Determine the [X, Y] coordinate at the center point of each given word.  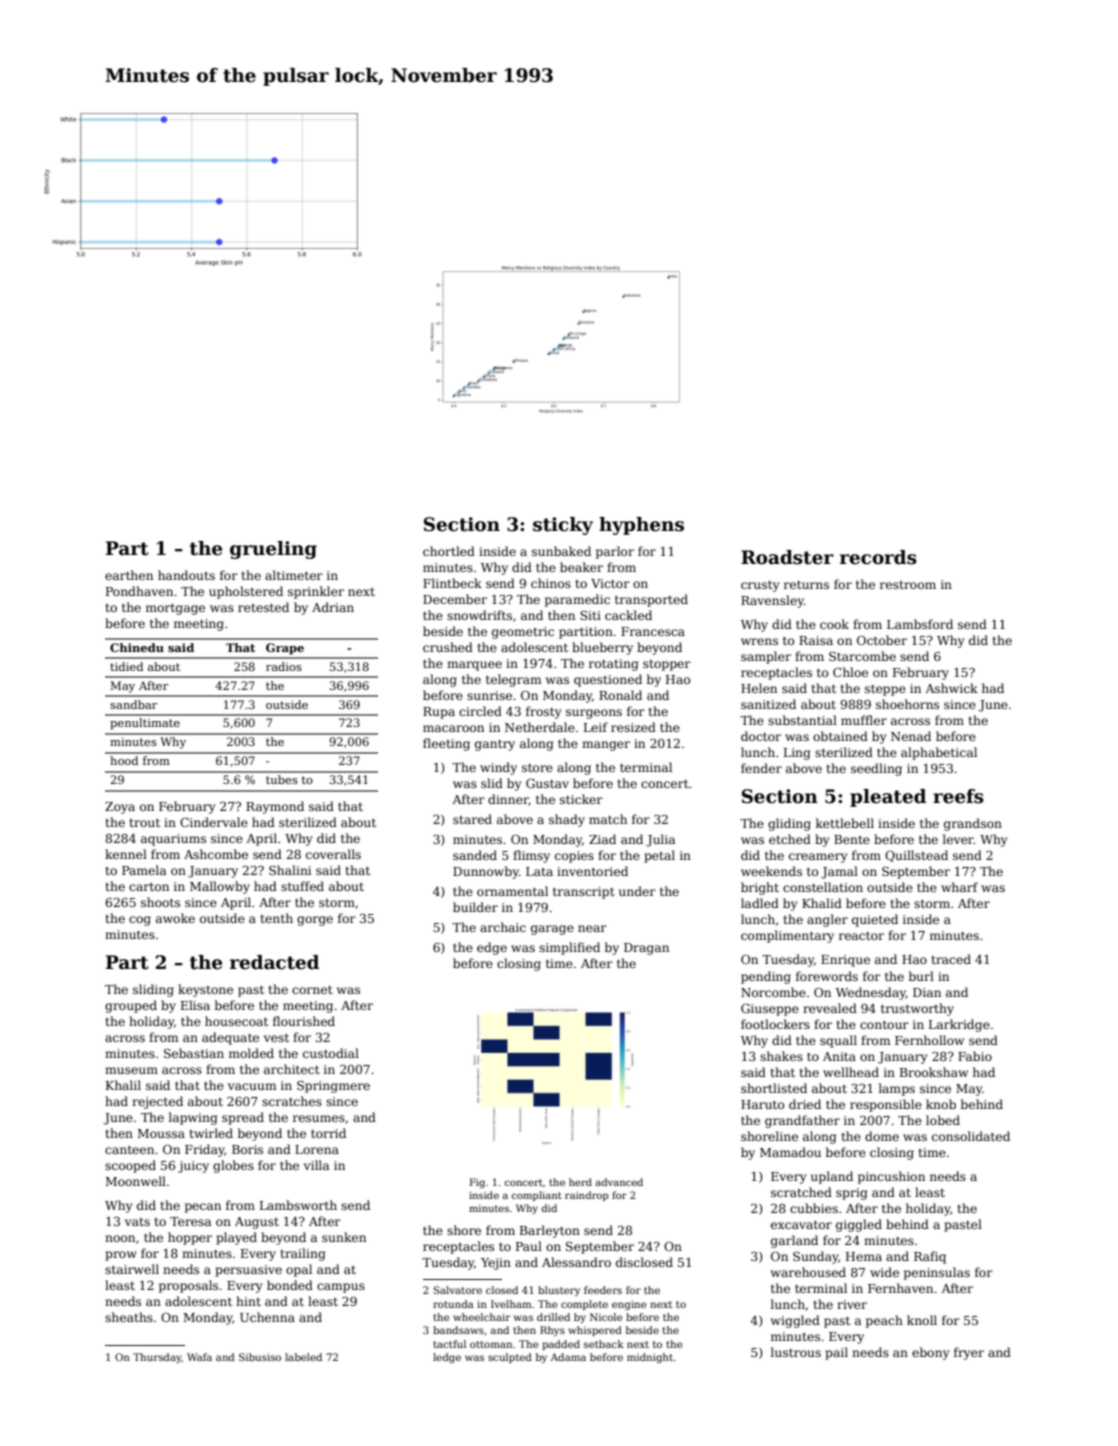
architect [292, 1069]
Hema [864, 1256]
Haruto [762, 1104]
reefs [958, 796]
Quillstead [916, 856]
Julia [660, 840]
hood [124, 760]
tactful [449, 1344]
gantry [495, 745]
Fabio [975, 1056]
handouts [186, 575]
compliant [537, 1196]
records [878, 557]
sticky [563, 526]
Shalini [290, 870]
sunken [344, 1237]
